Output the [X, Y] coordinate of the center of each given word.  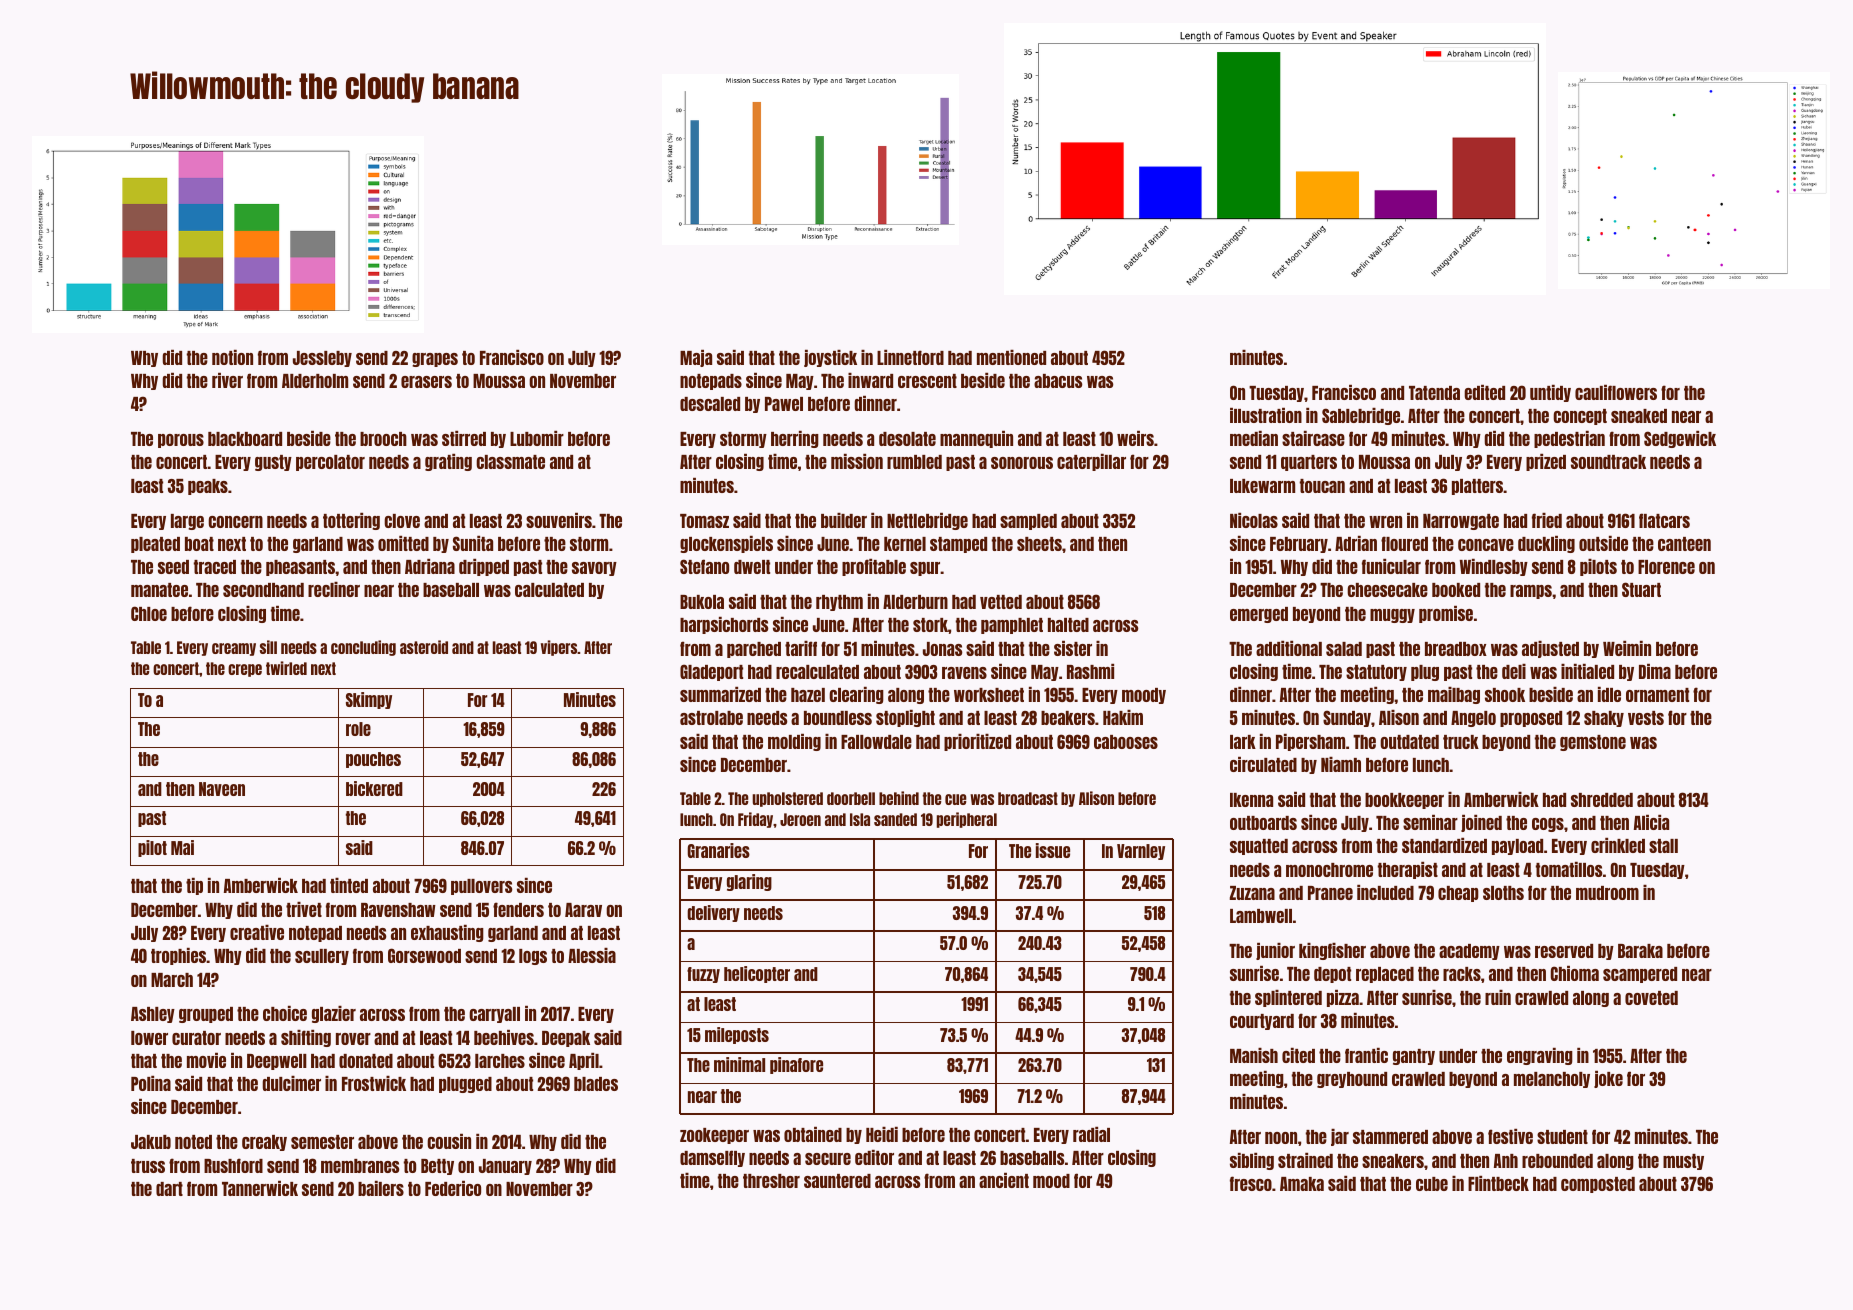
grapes [435, 360]
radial [1091, 1134]
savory [594, 569]
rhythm [839, 603]
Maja [696, 358]
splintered [1288, 998]
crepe [245, 670]
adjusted [1550, 649]
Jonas [943, 649]
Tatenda [1434, 393]
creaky [264, 1143]
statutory [1376, 673]
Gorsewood [424, 955]
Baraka [1640, 951]
